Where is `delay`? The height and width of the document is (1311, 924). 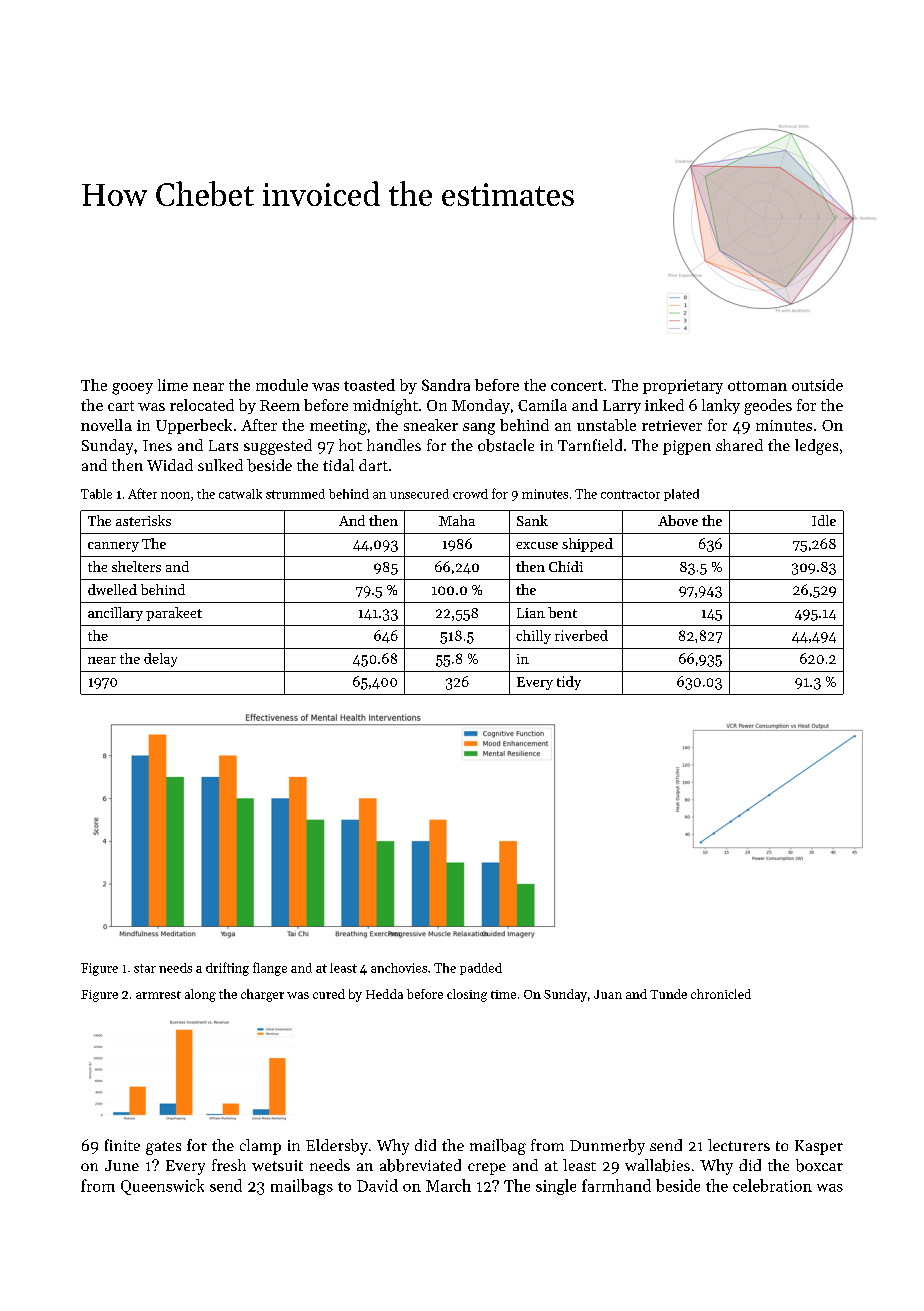
delay is located at coordinates (160, 660).
